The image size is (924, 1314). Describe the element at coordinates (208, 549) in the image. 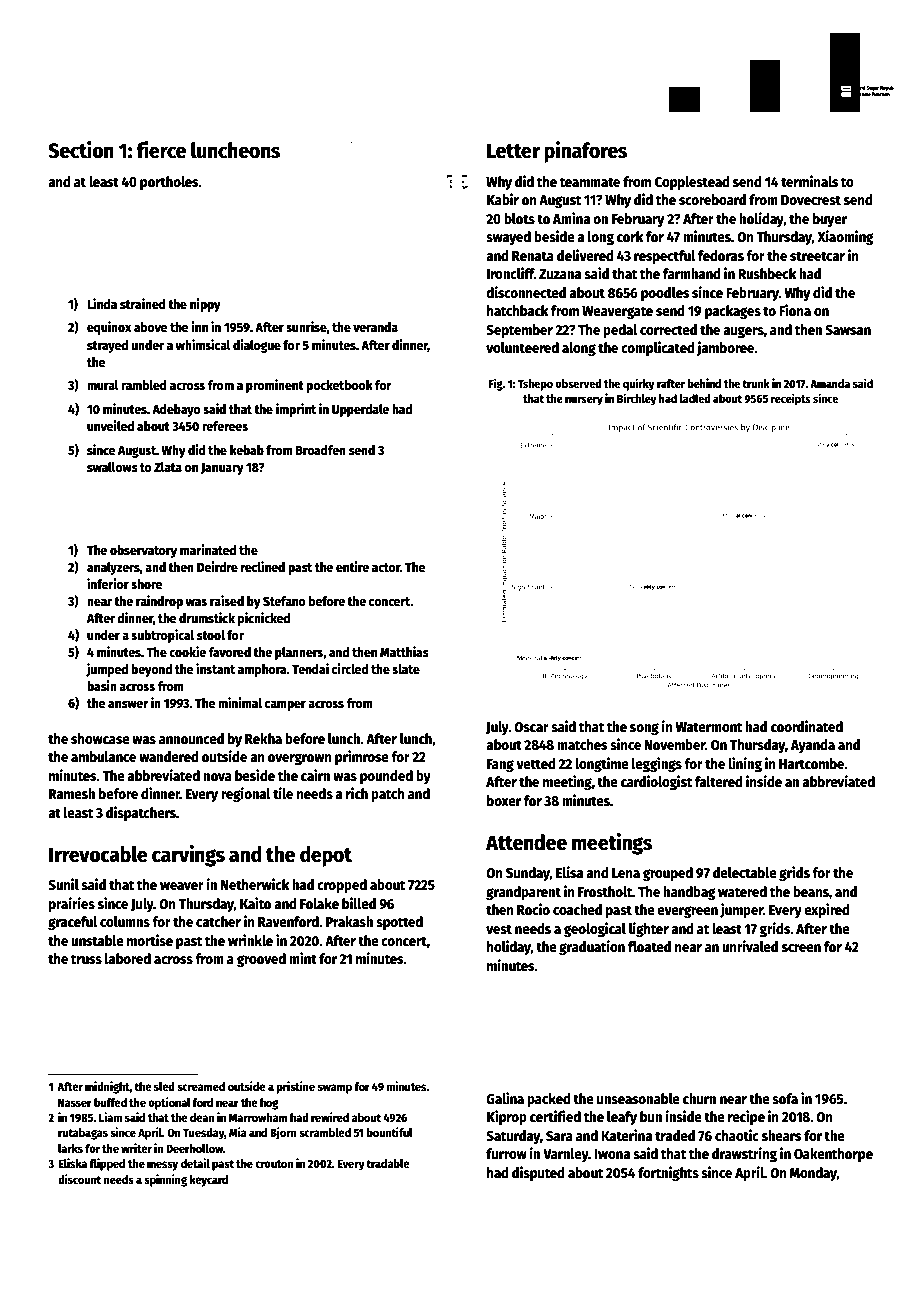

I see `marinated` at that location.
